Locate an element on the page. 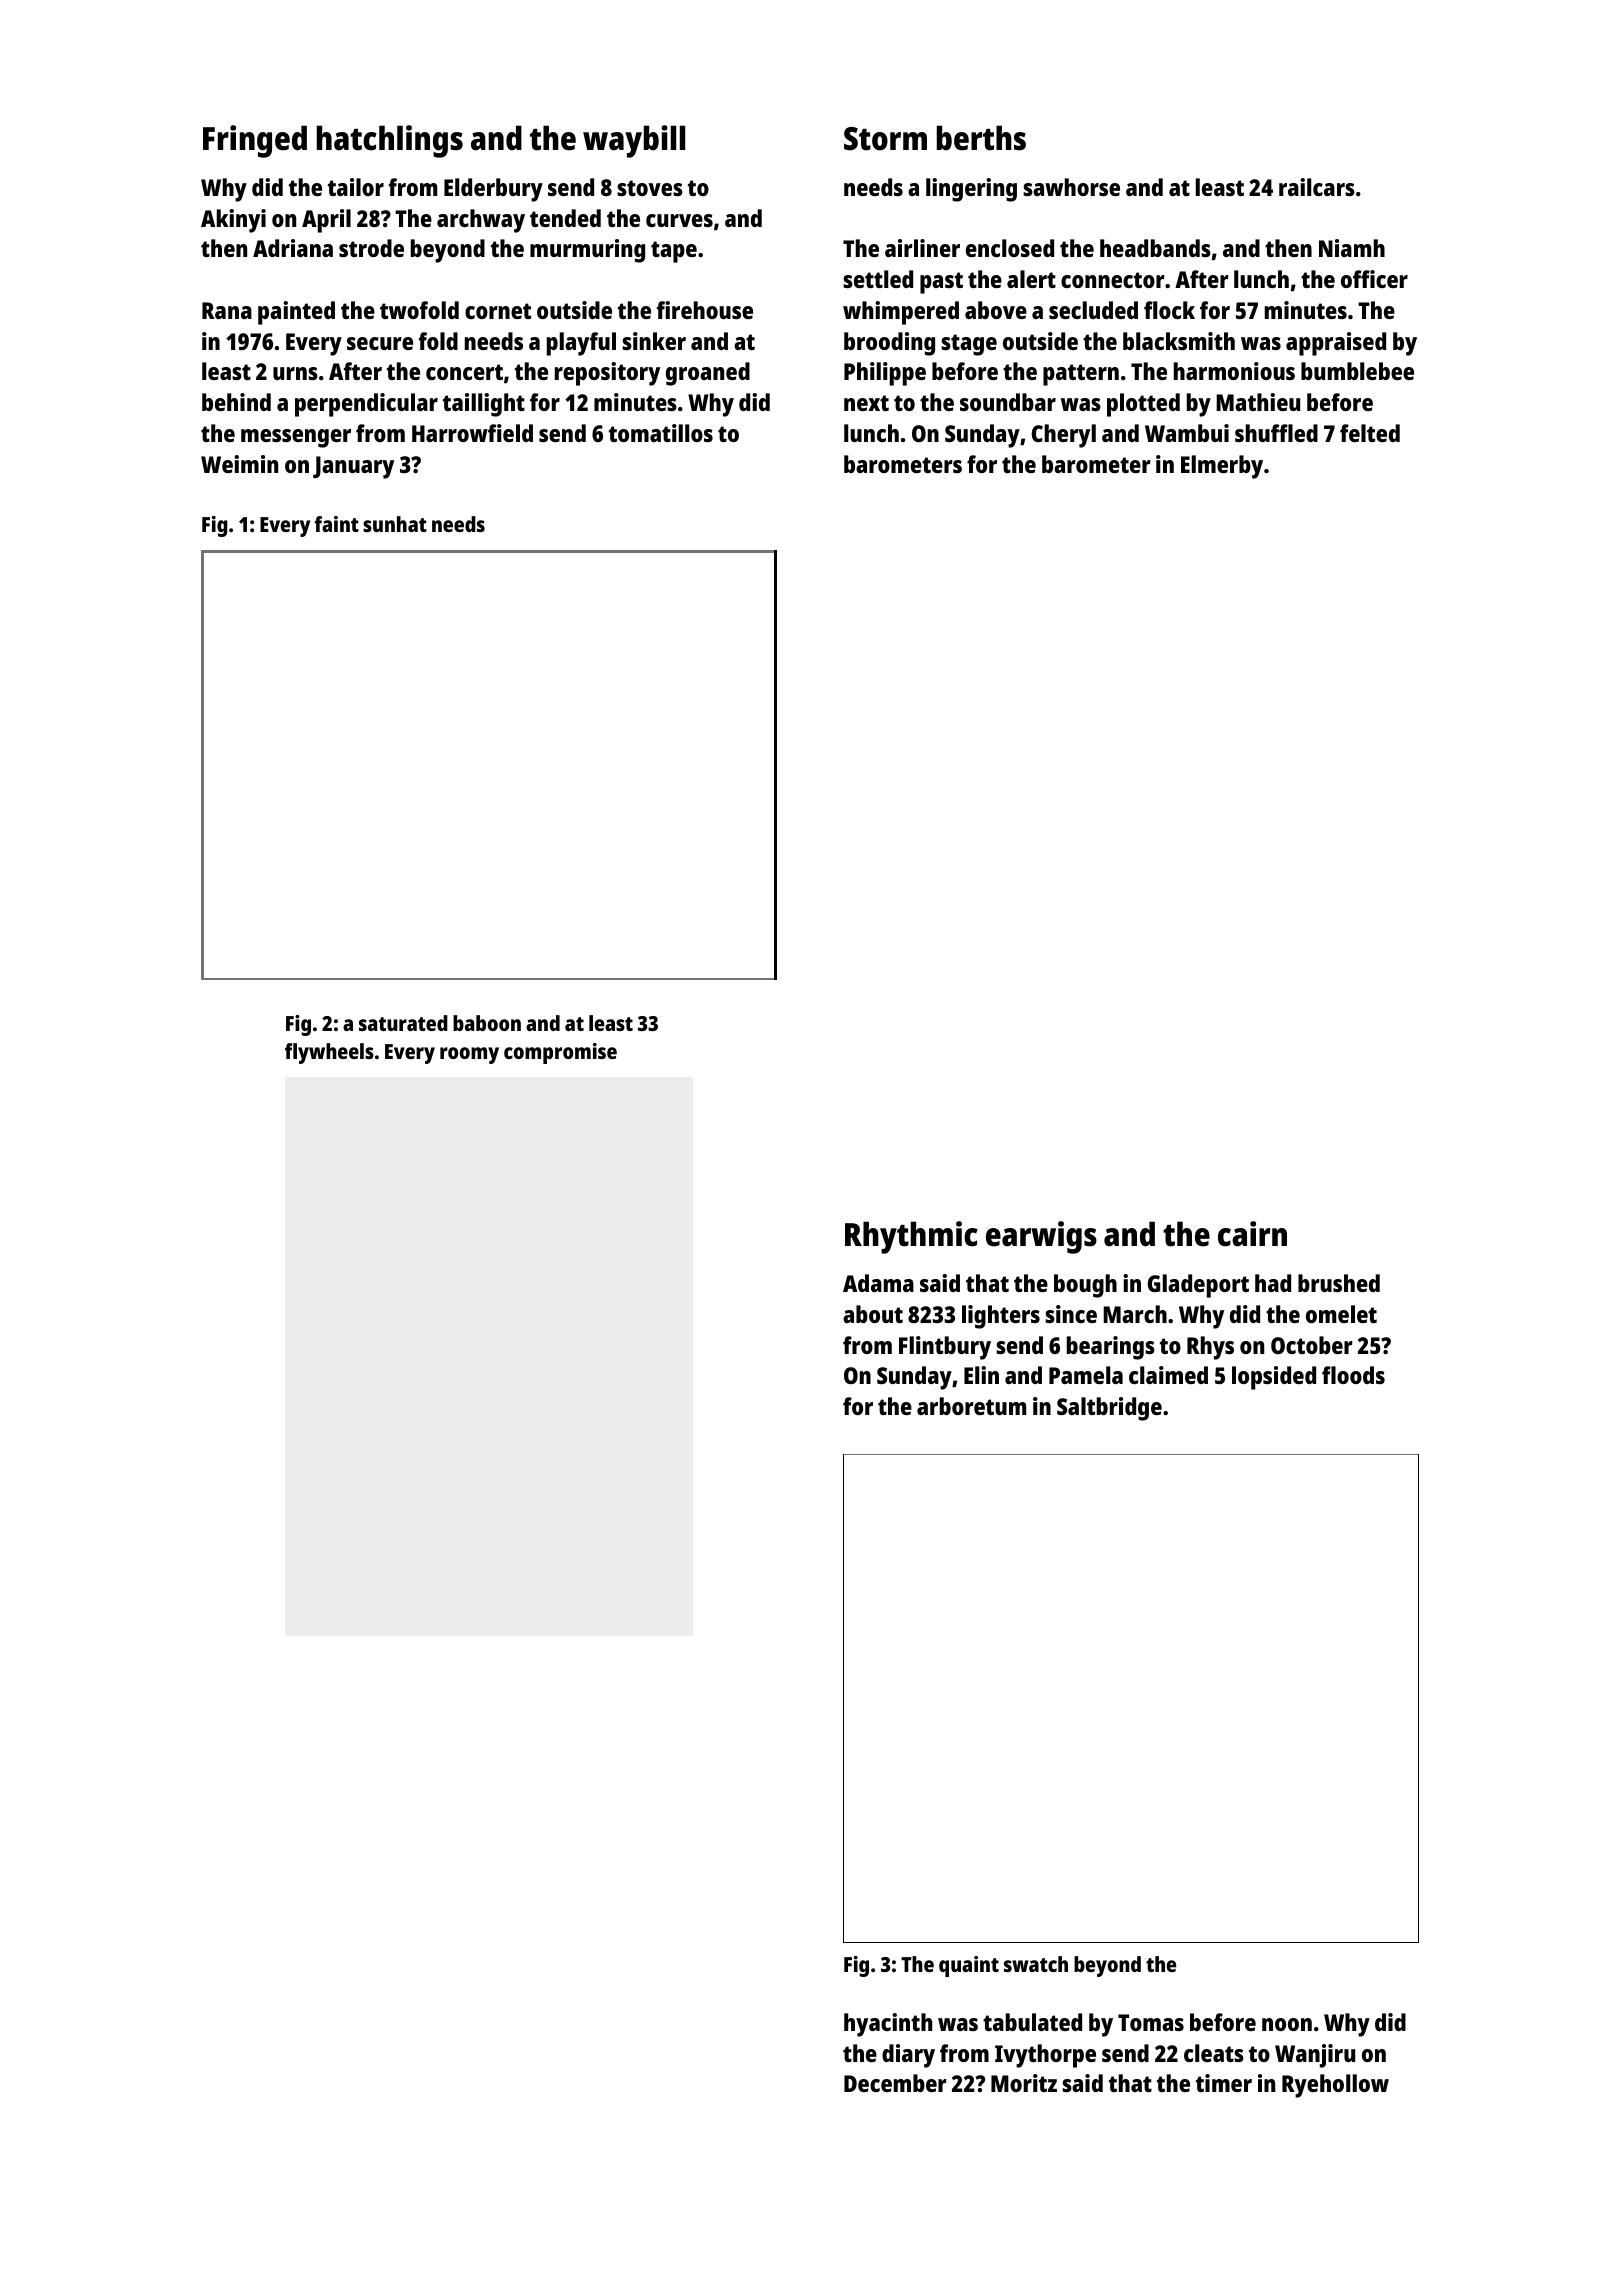  diary is located at coordinates (908, 2056).
